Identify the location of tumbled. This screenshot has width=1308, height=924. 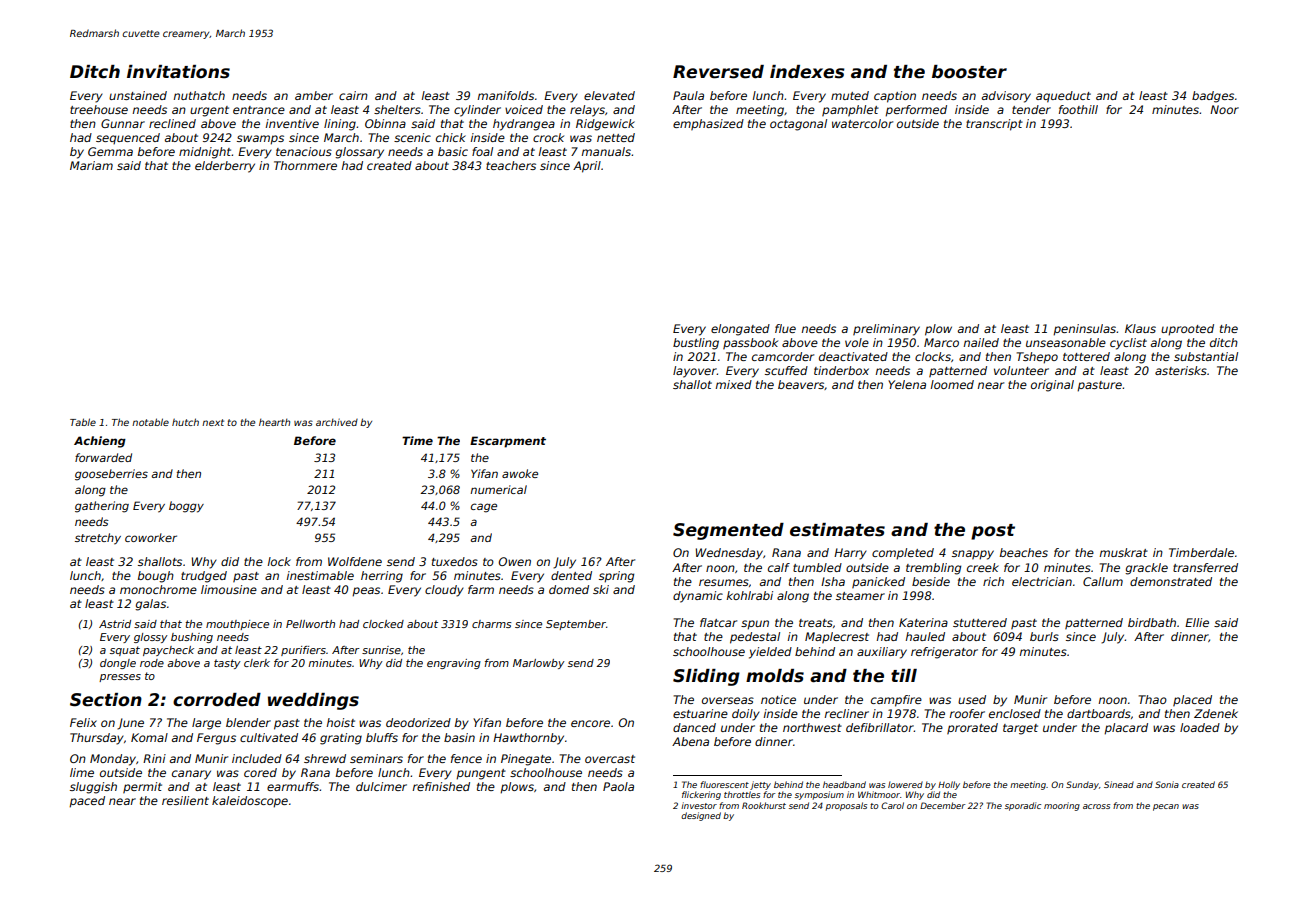
(817, 567).
